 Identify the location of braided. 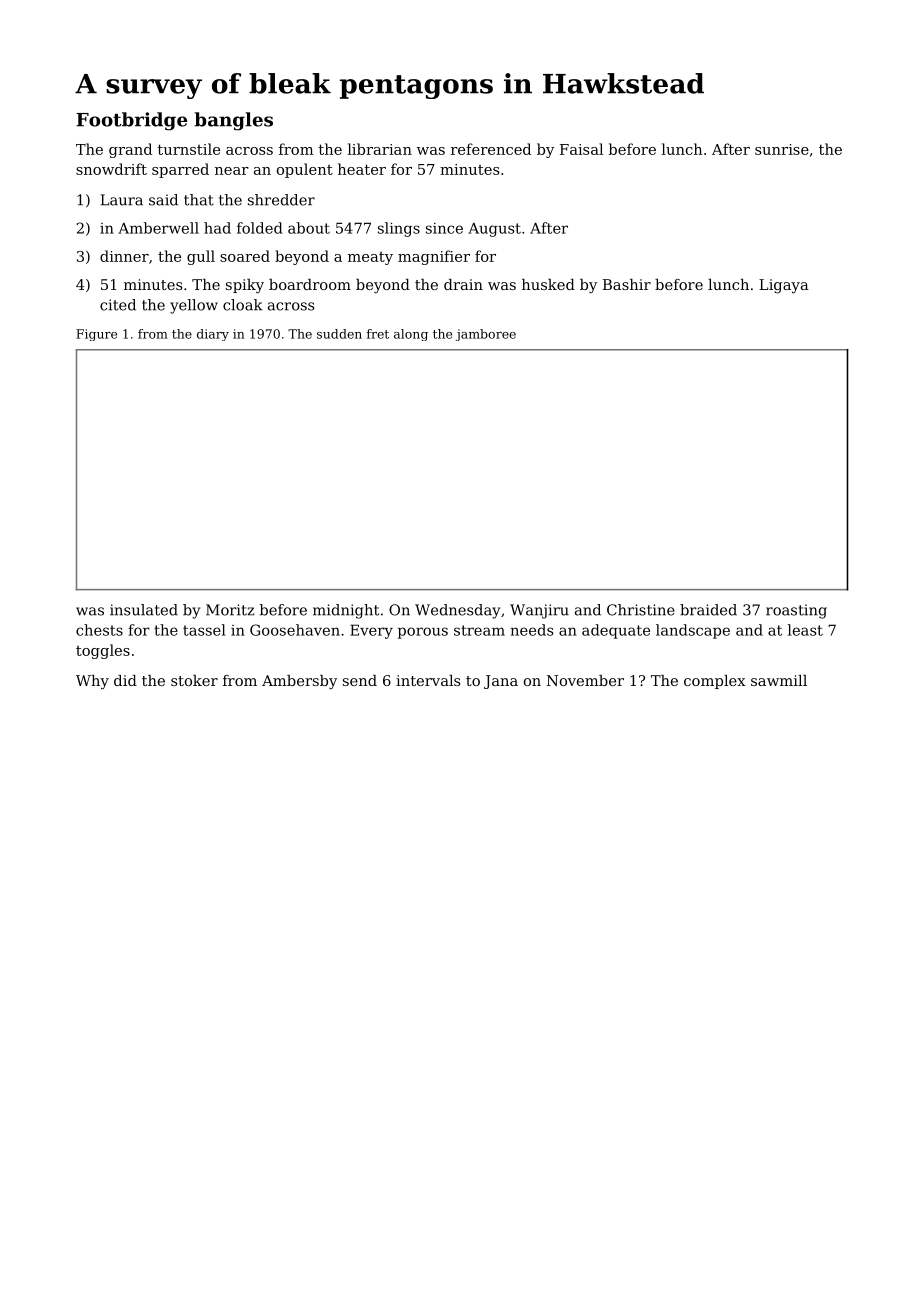
(708, 610).
